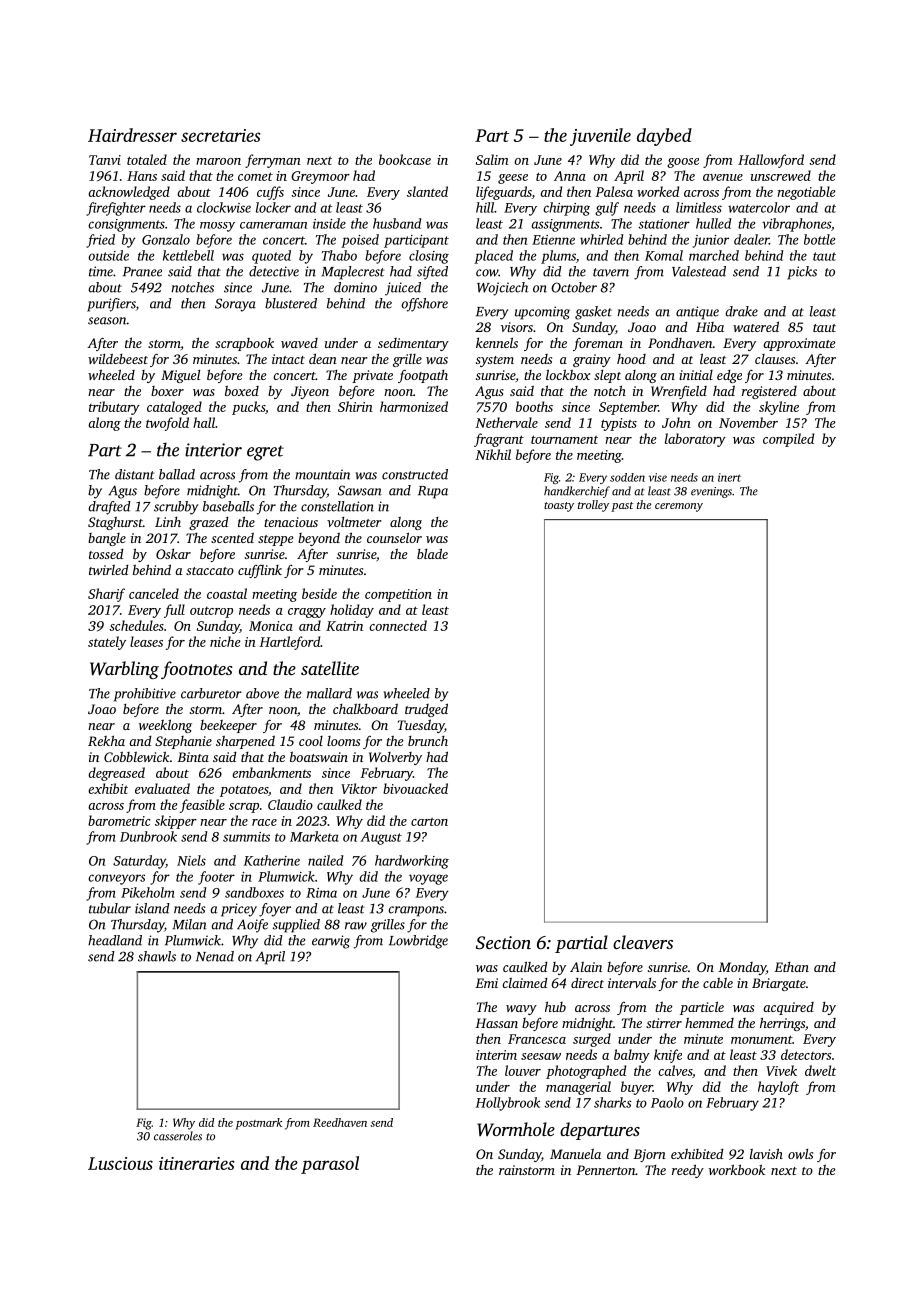 The height and width of the page is (1308, 924). What do you see at coordinates (555, 1006) in the page?
I see `hub` at bounding box center [555, 1006].
